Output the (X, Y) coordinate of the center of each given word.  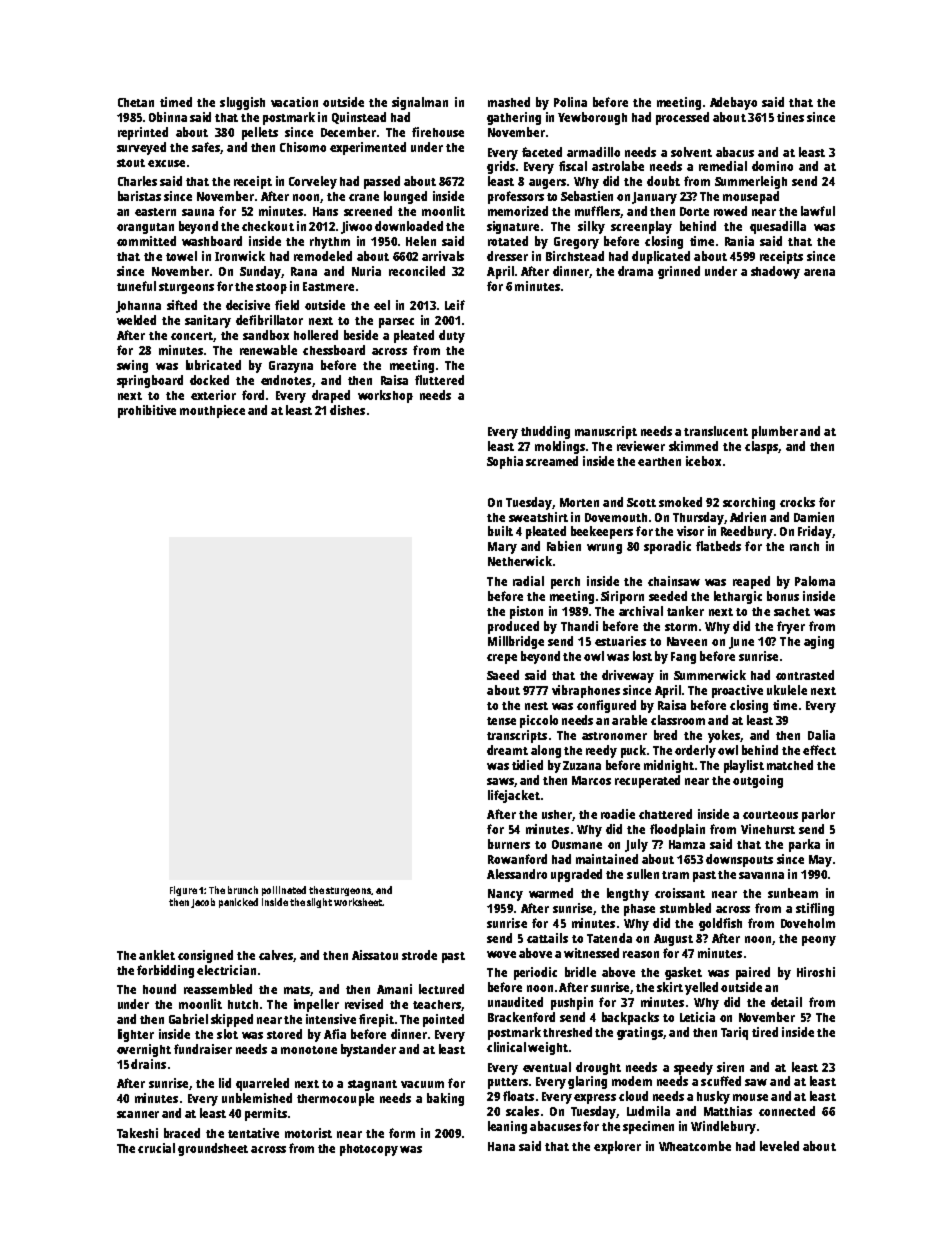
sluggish (242, 103)
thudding (545, 432)
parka (804, 845)
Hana (501, 1146)
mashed (509, 102)
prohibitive (147, 411)
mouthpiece (212, 411)
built (500, 531)
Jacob (203, 903)
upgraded (576, 875)
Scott (641, 502)
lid (225, 1083)
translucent (716, 431)
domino (772, 166)
